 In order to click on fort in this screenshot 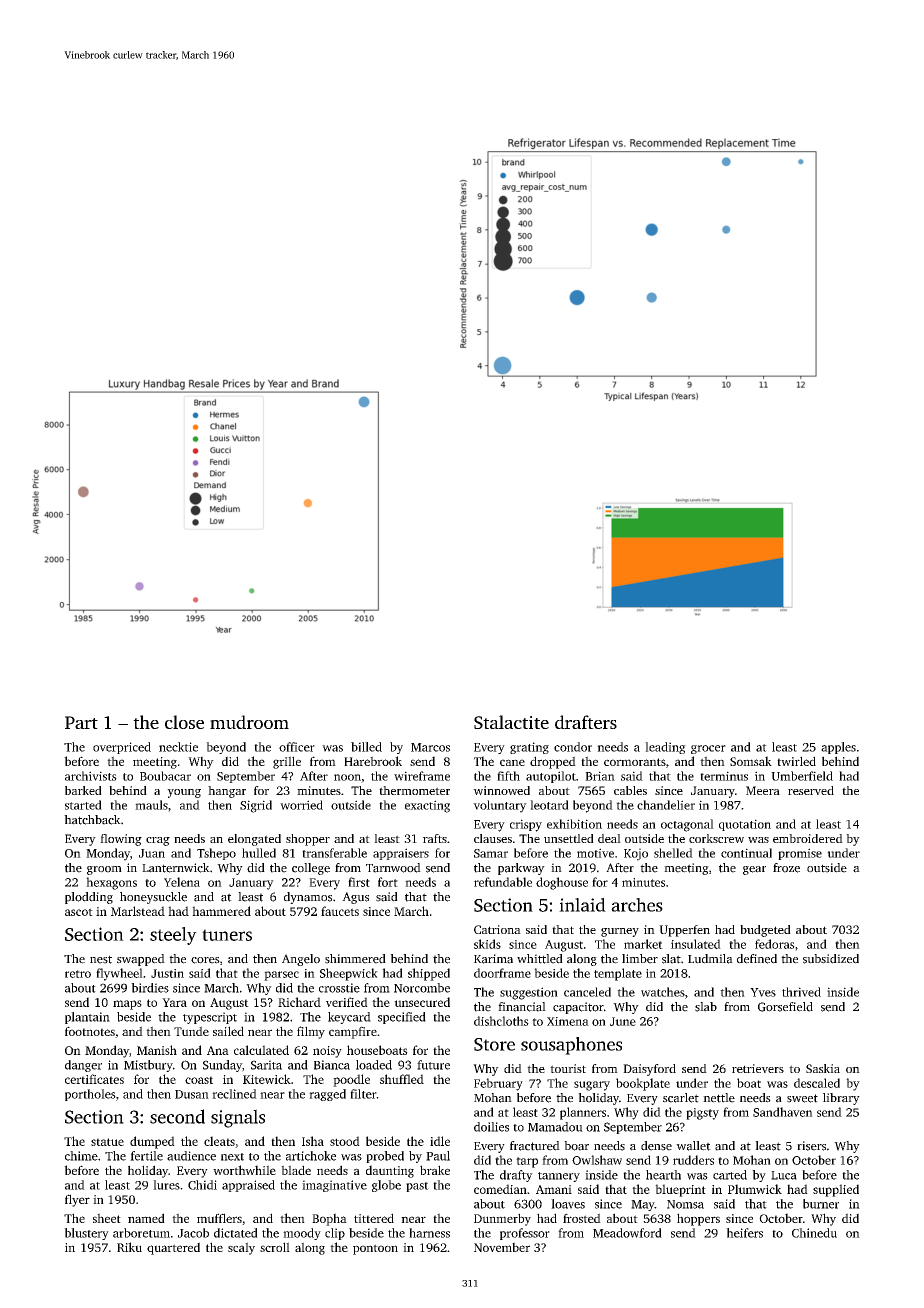, I will do `click(388, 882)`.
